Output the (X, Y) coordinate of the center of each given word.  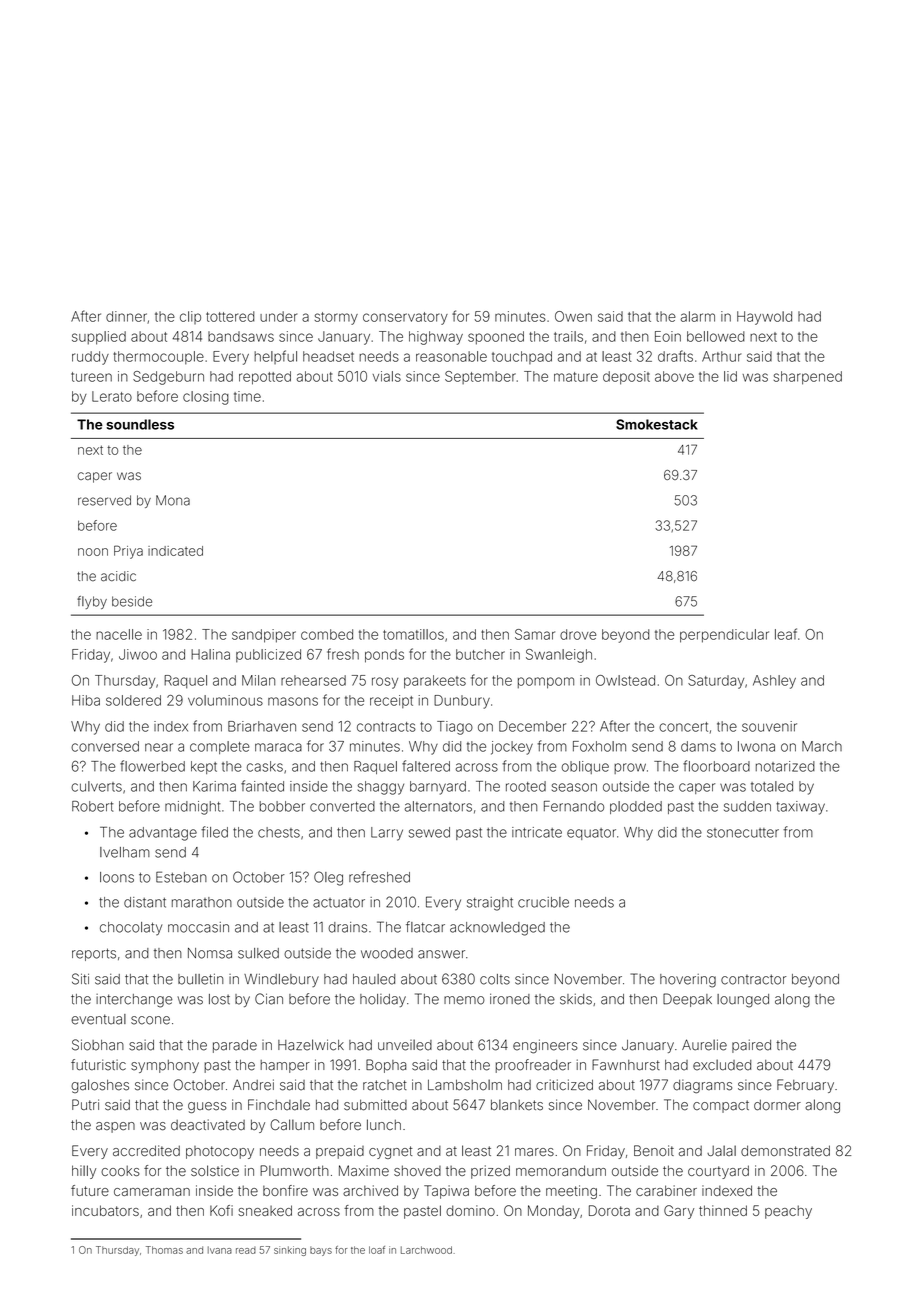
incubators (105, 1210)
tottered (230, 316)
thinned (723, 1210)
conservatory (405, 318)
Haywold (764, 318)
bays (321, 1251)
